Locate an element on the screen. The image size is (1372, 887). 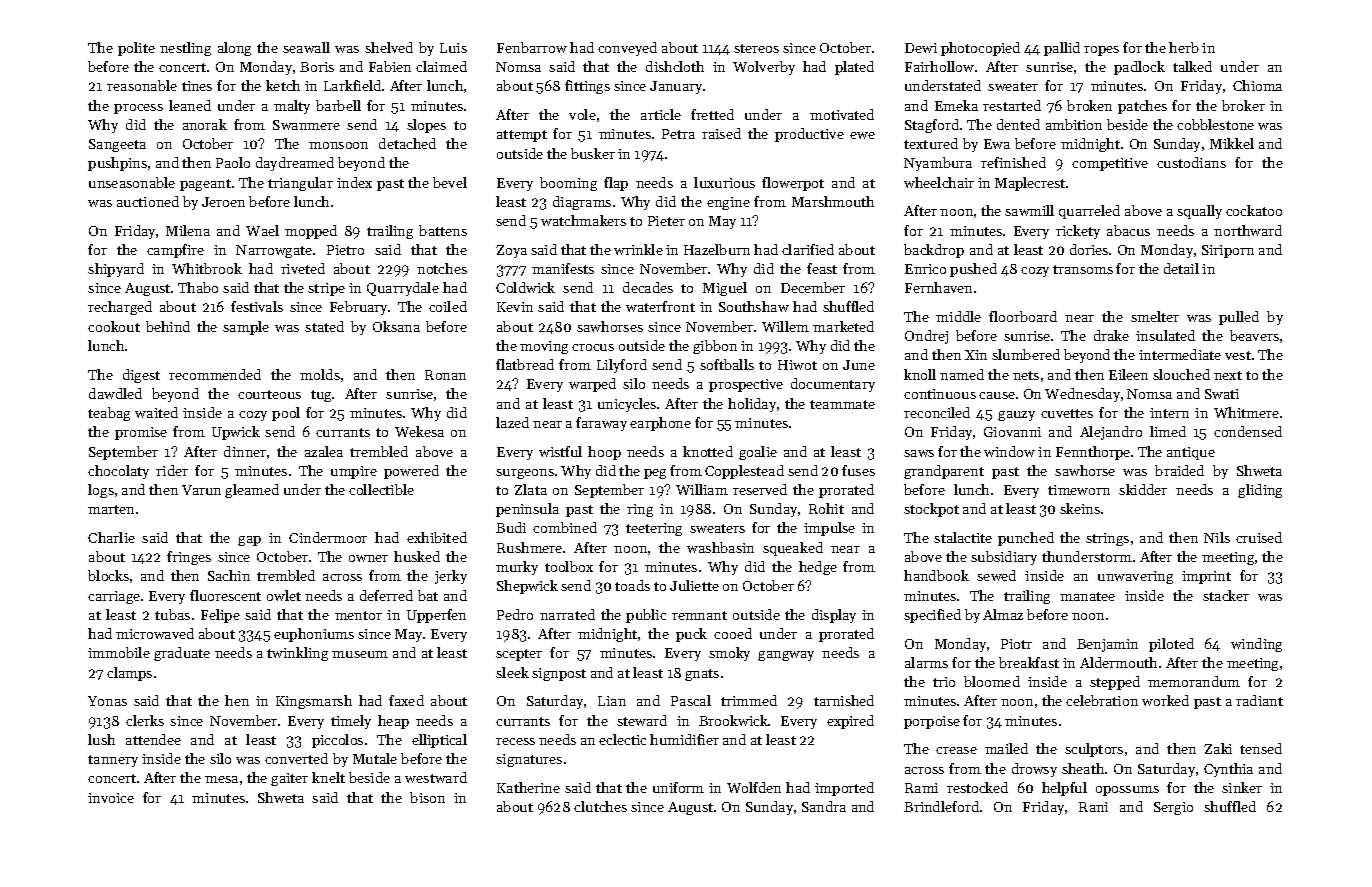
worked is located at coordinates (1165, 700).
